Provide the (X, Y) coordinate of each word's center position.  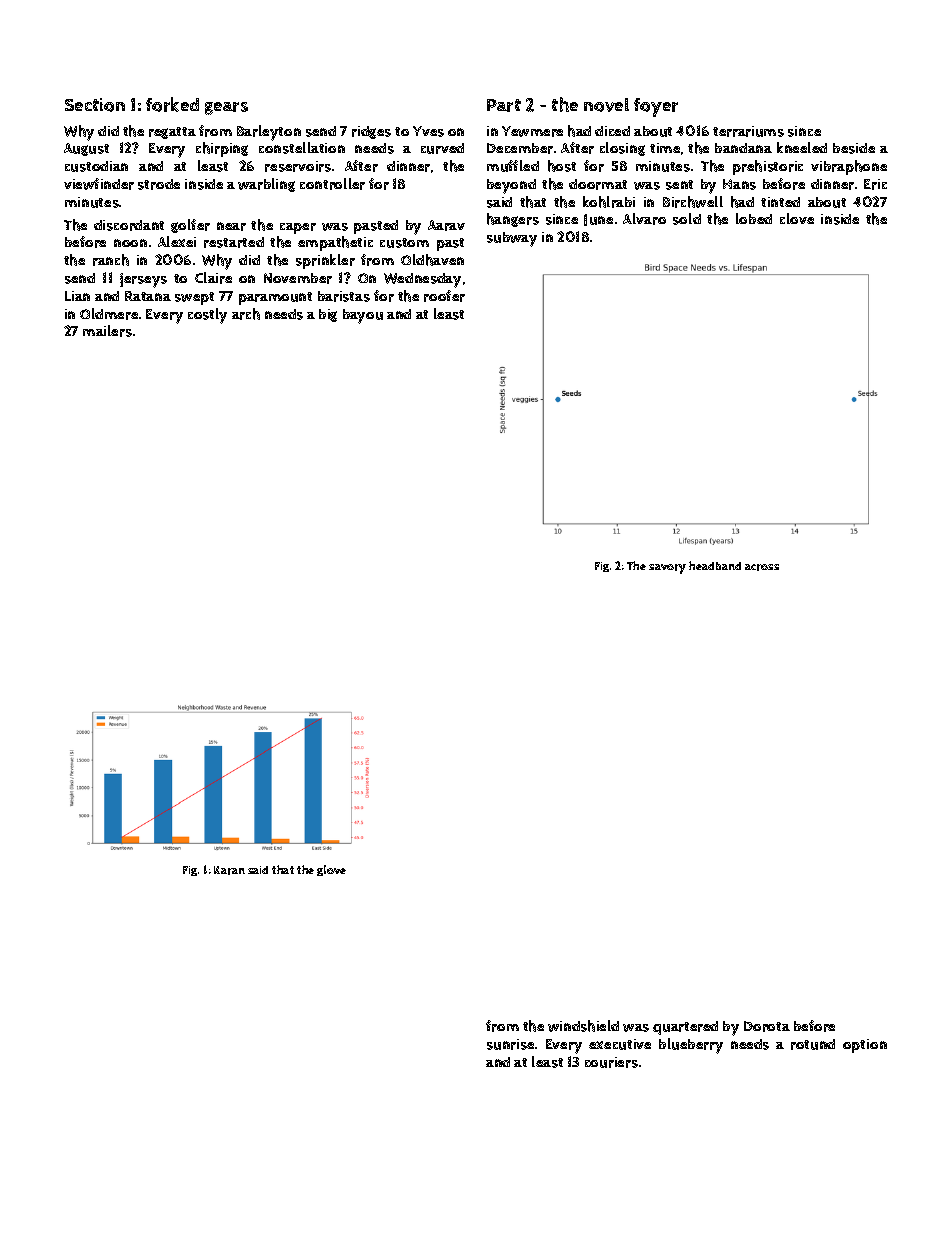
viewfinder (99, 184)
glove (331, 870)
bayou (363, 316)
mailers (107, 331)
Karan (229, 870)
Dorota (767, 1026)
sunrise (510, 1044)
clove (797, 218)
